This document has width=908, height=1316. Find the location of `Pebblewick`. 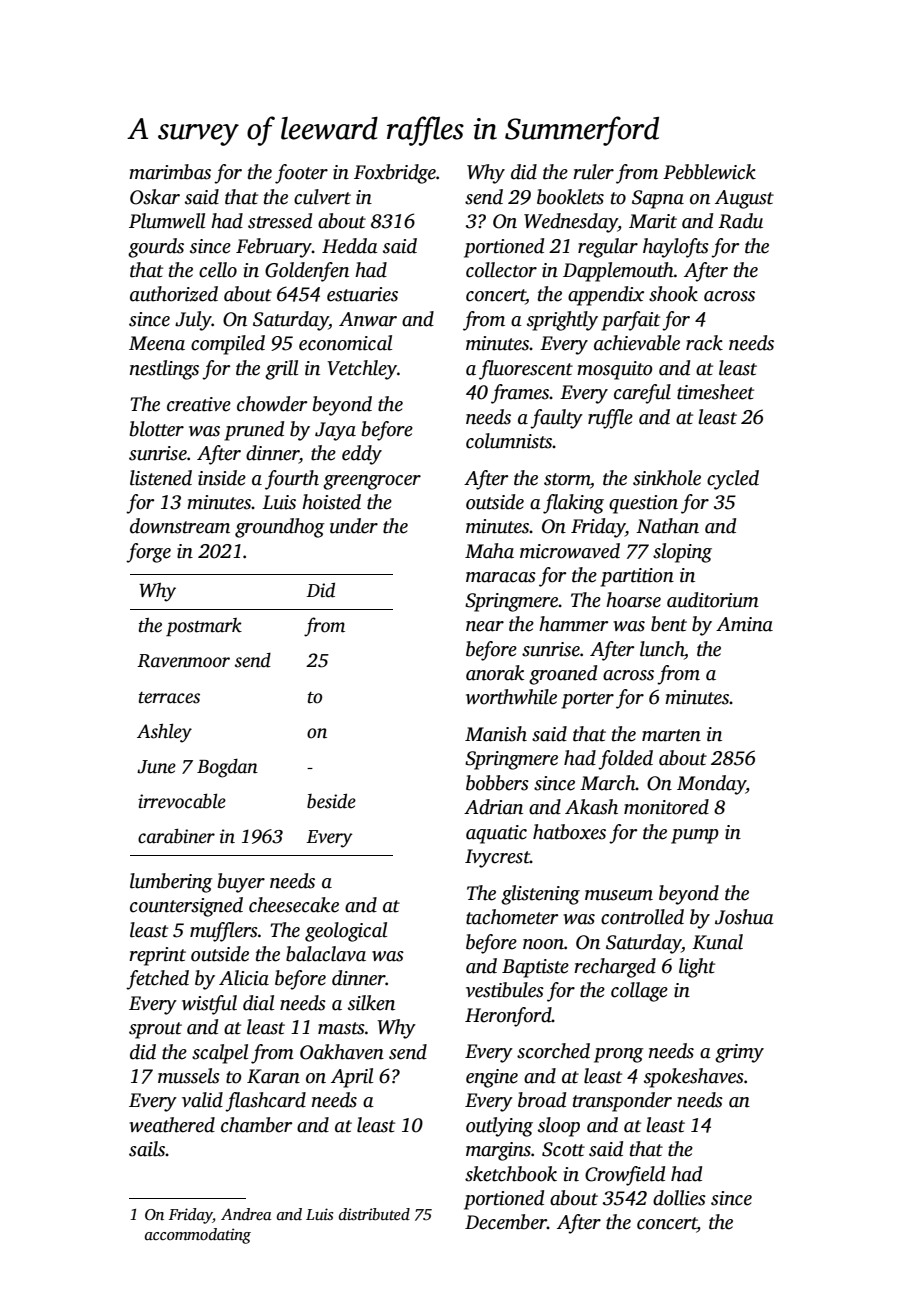

Pebblewick is located at coordinates (709, 172).
